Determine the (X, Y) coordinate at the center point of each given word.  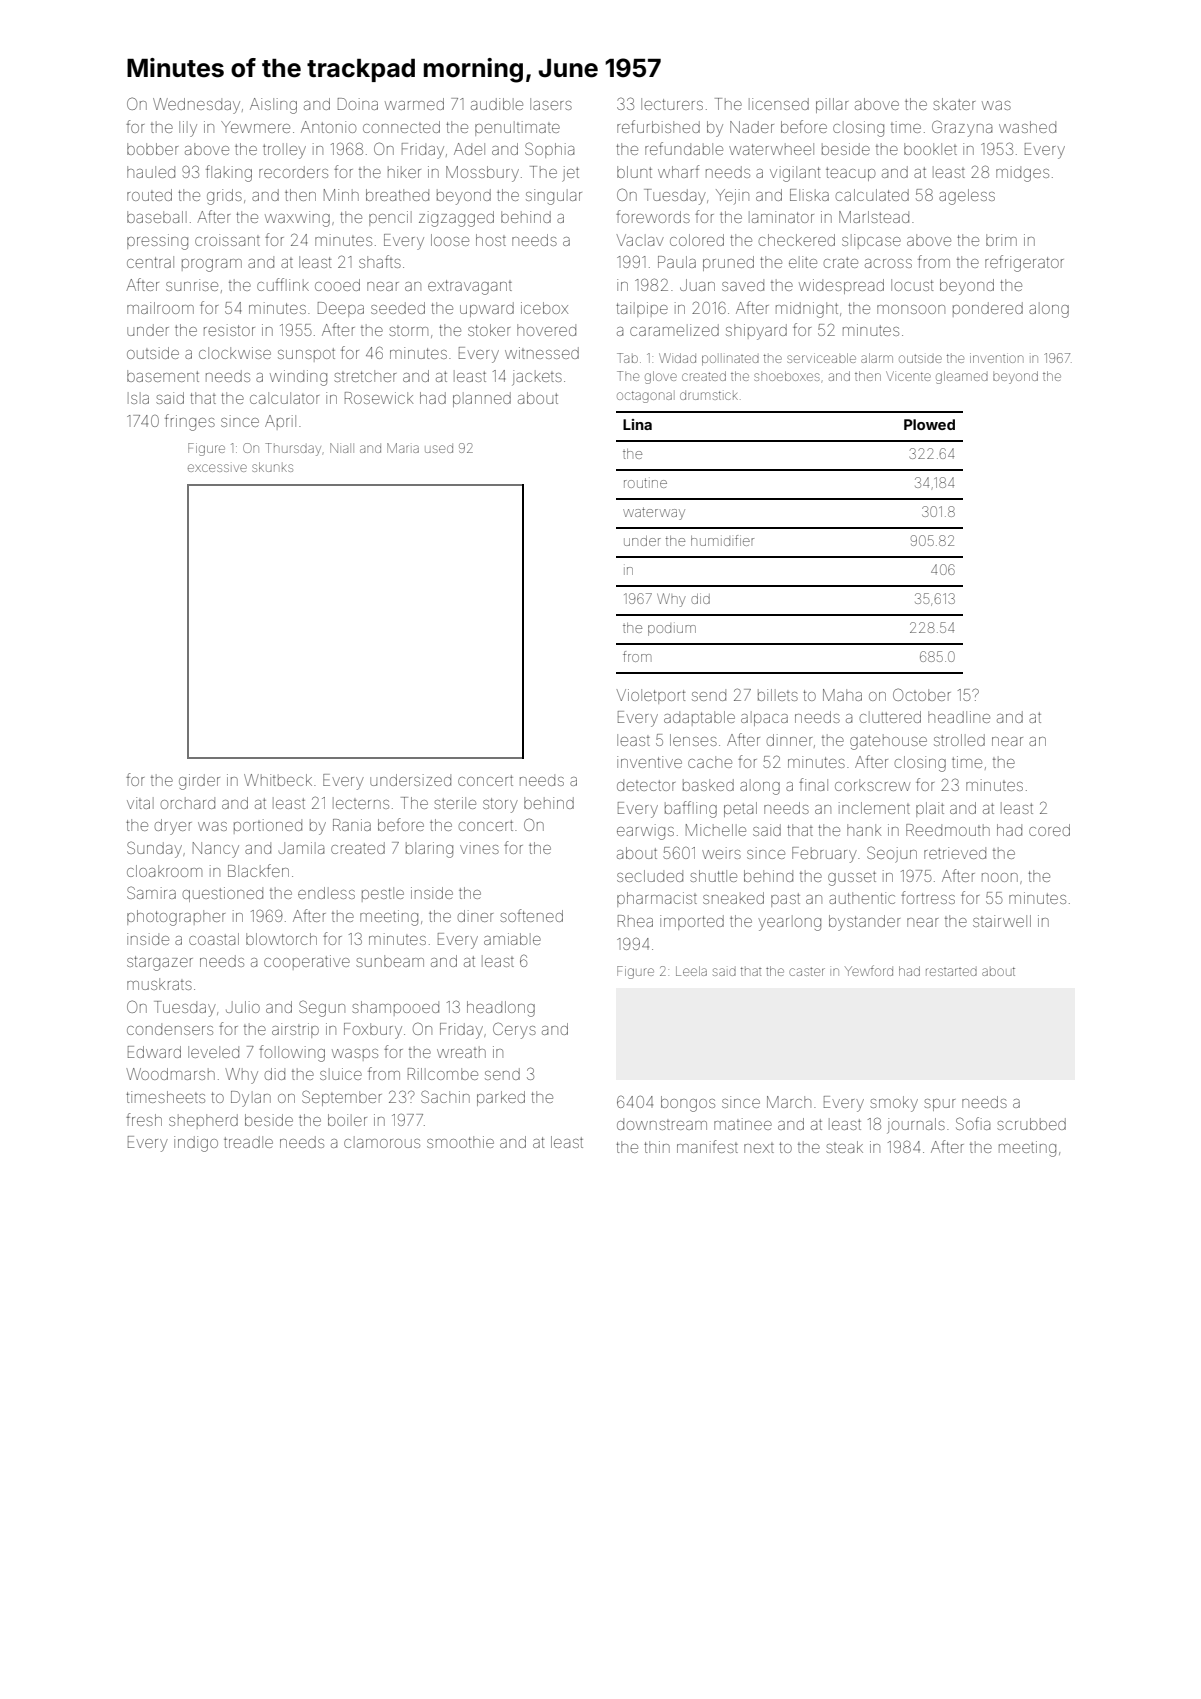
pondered (988, 309)
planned (482, 399)
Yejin (732, 196)
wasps (355, 1055)
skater (954, 104)
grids (224, 197)
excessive (217, 468)
